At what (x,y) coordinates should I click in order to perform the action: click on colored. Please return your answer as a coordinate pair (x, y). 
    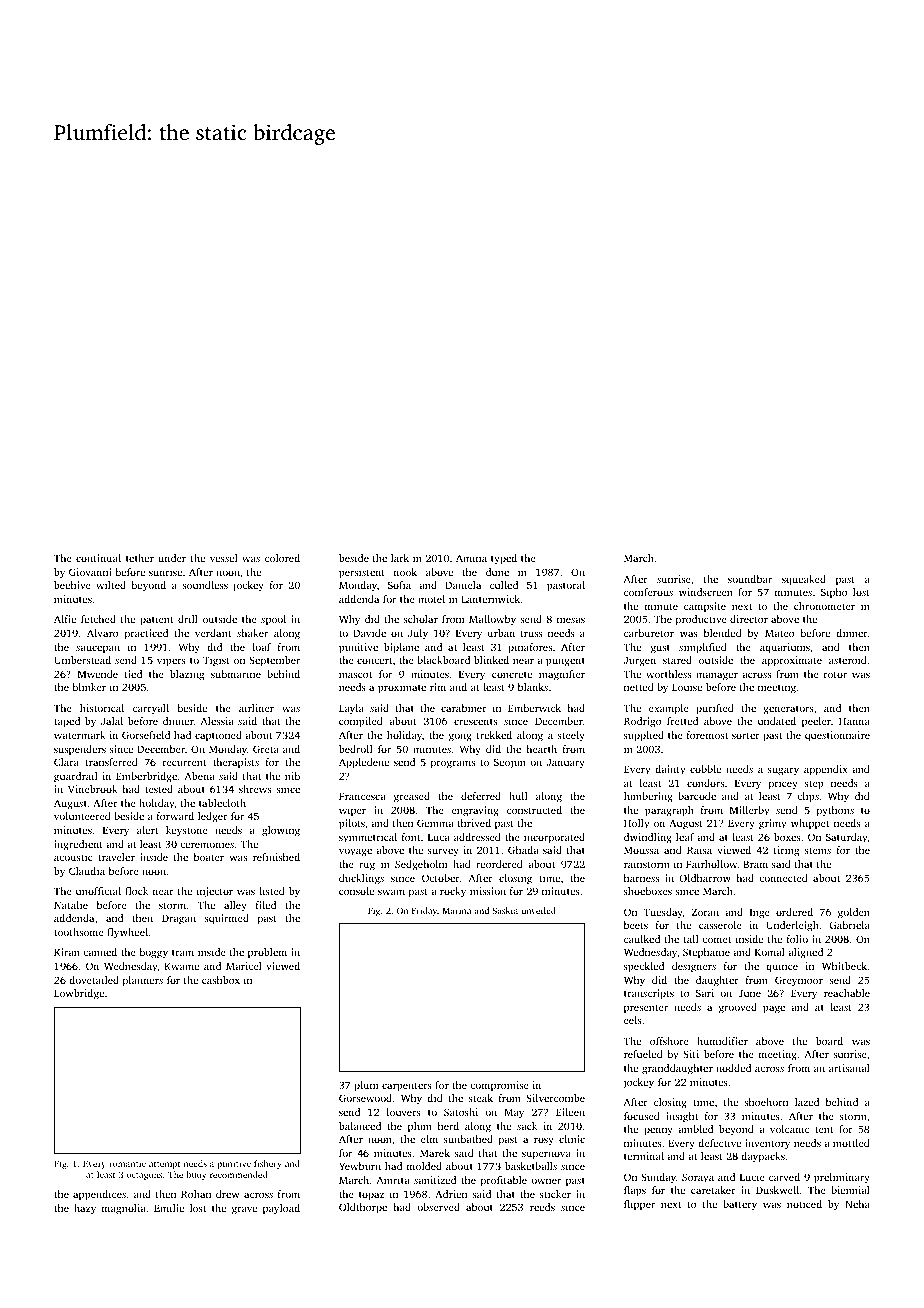
    Looking at the image, I should click on (282, 558).
